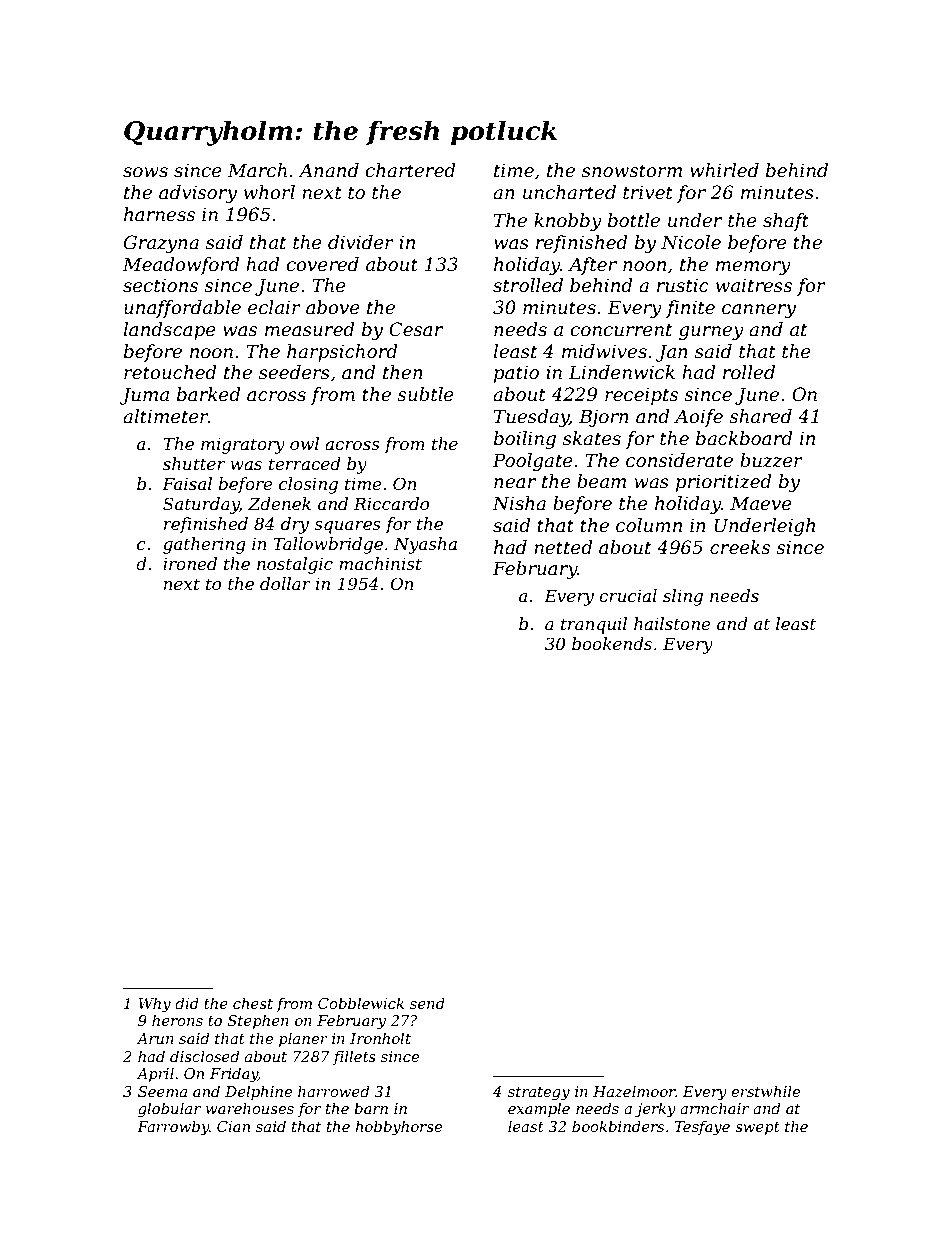  I want to click on chartered, so click(410, 170).
